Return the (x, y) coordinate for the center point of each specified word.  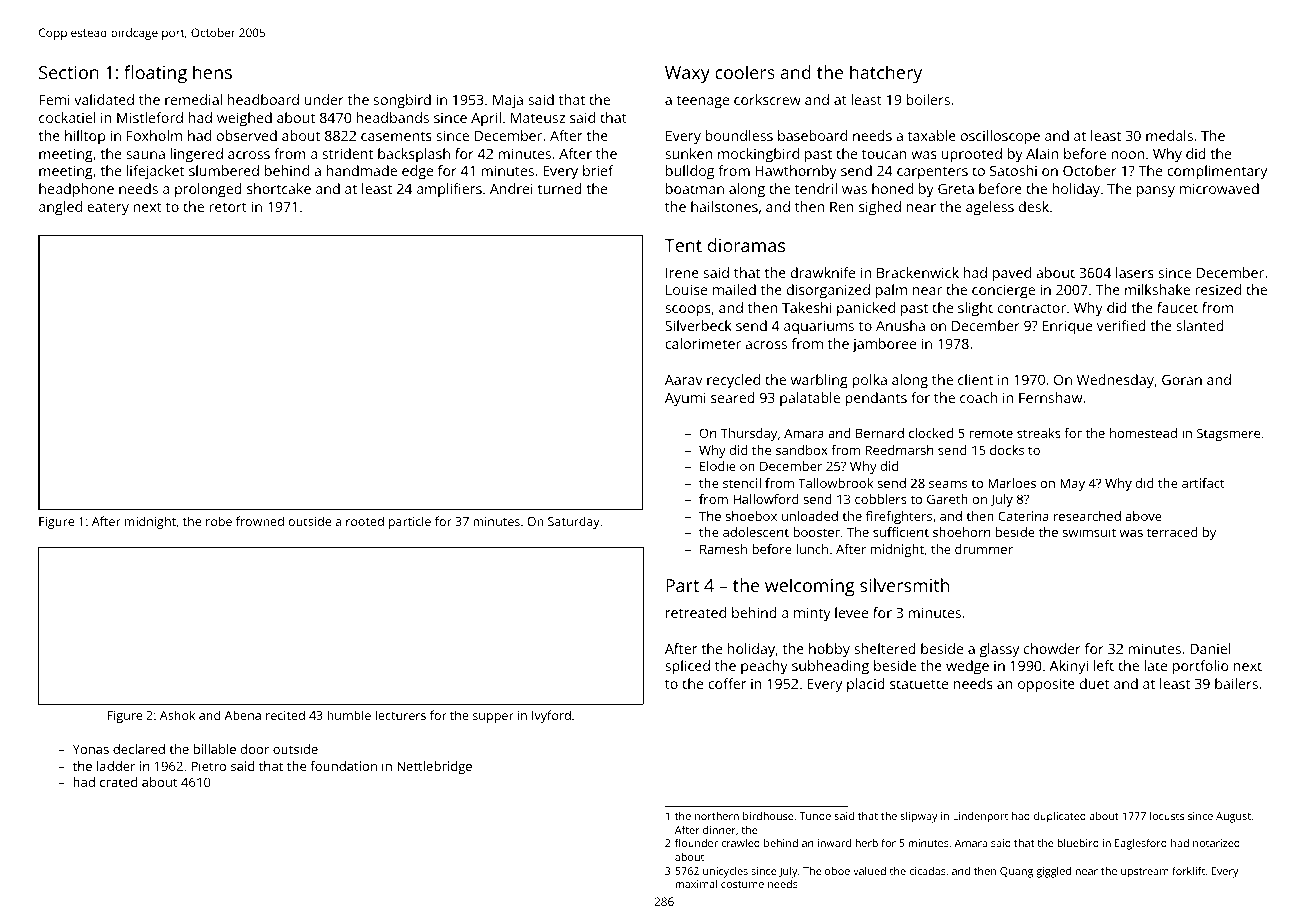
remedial (193, 99)
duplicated (1060, 817)
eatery (108, 209)
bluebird (1078, 843)
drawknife (823, 272)
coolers (745, 72)
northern (717, 816)
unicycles (725, 872)
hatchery (886, 74)
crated (118, 782)
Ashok (177, 715)
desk (1034, 206)
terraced (1172, 532)
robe (219, 521)
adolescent (756, 532)
